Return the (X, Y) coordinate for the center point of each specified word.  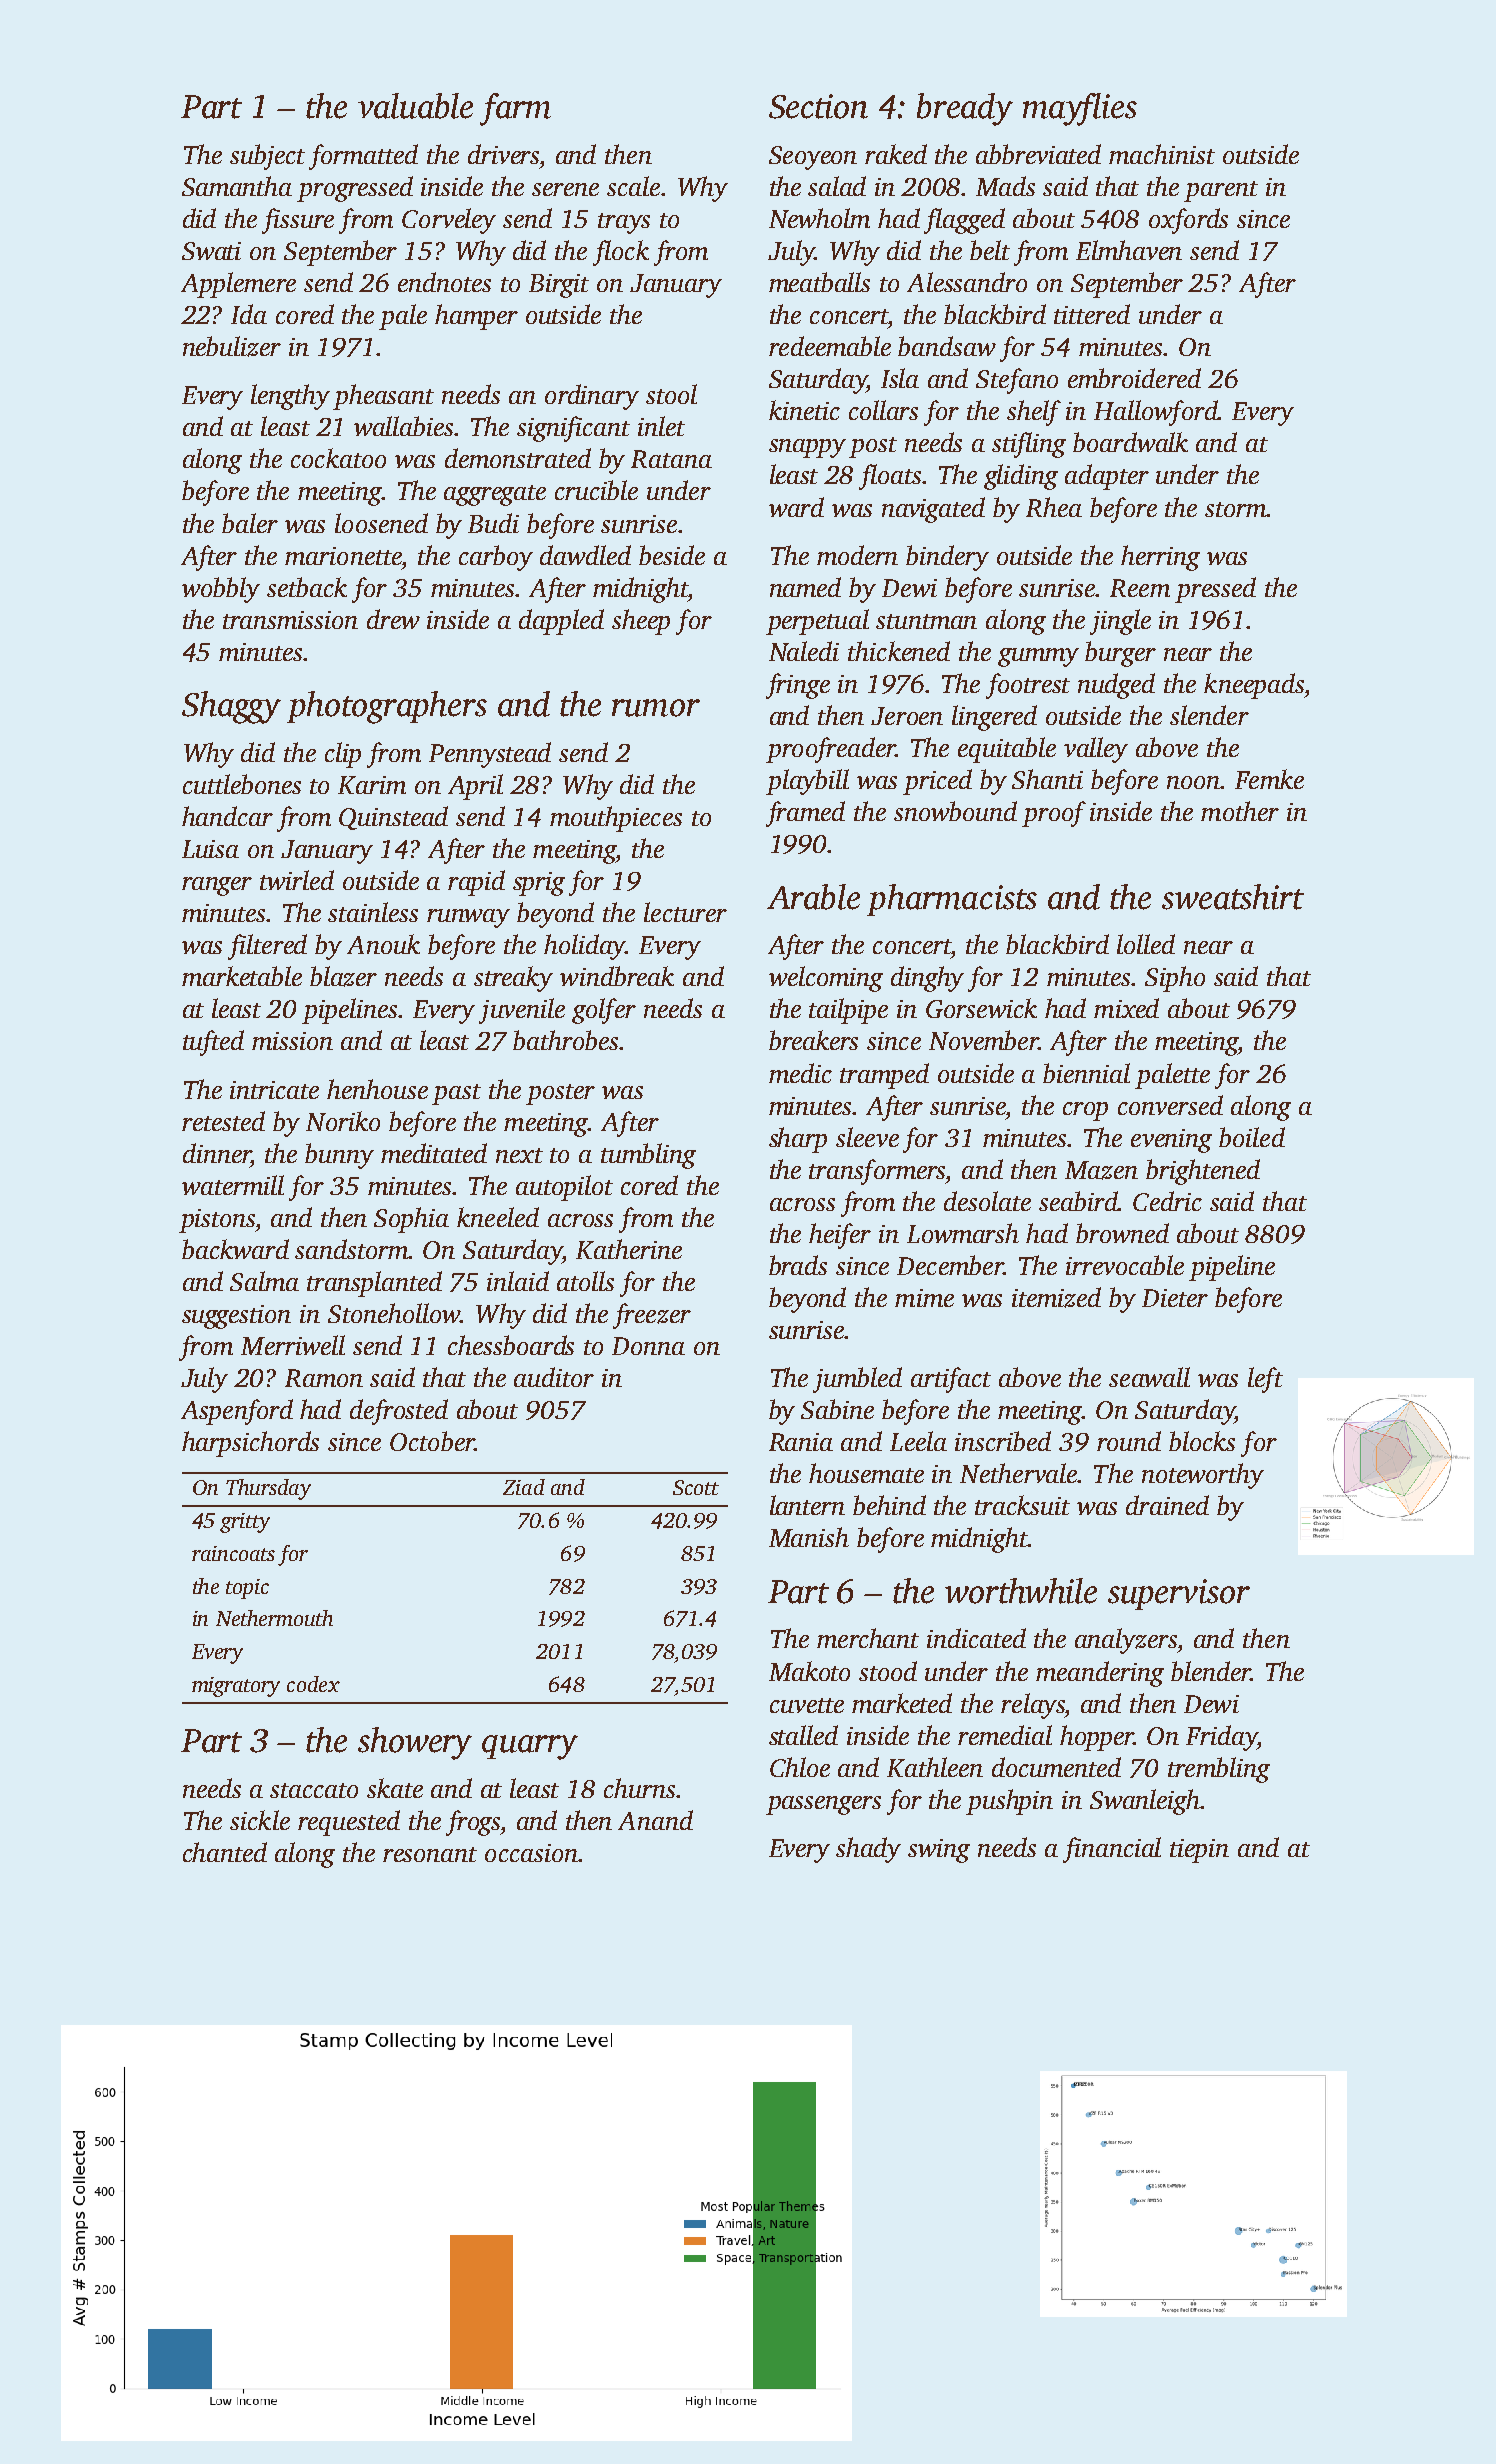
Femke (1269, 779)
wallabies (404, 426)
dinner (217, 1153)
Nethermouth (274, 1618)
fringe (798, 686)
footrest (1028, 686)
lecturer (685, 912)
